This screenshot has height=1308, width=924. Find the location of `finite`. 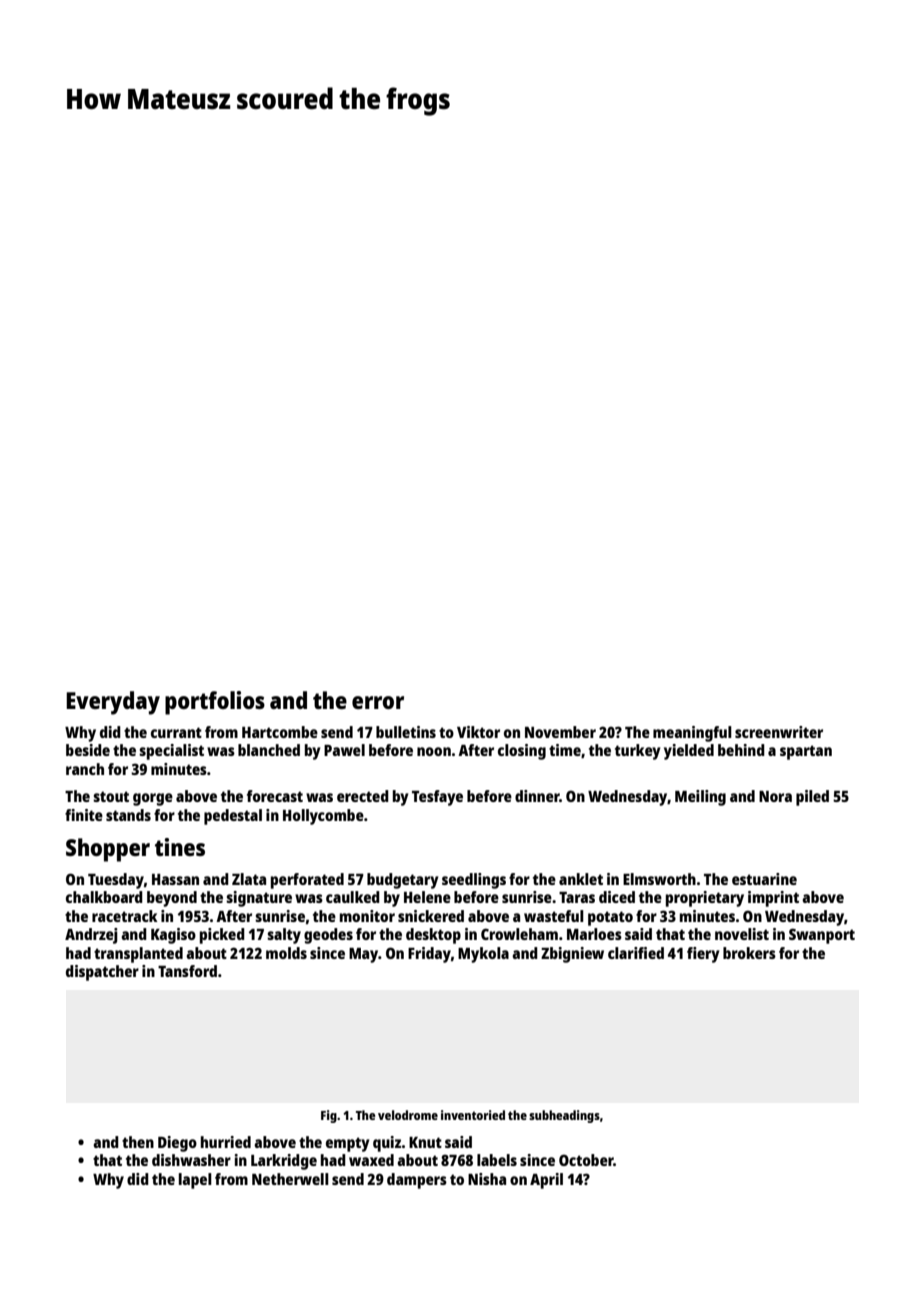

finite is located at coordinates (84, 815).
